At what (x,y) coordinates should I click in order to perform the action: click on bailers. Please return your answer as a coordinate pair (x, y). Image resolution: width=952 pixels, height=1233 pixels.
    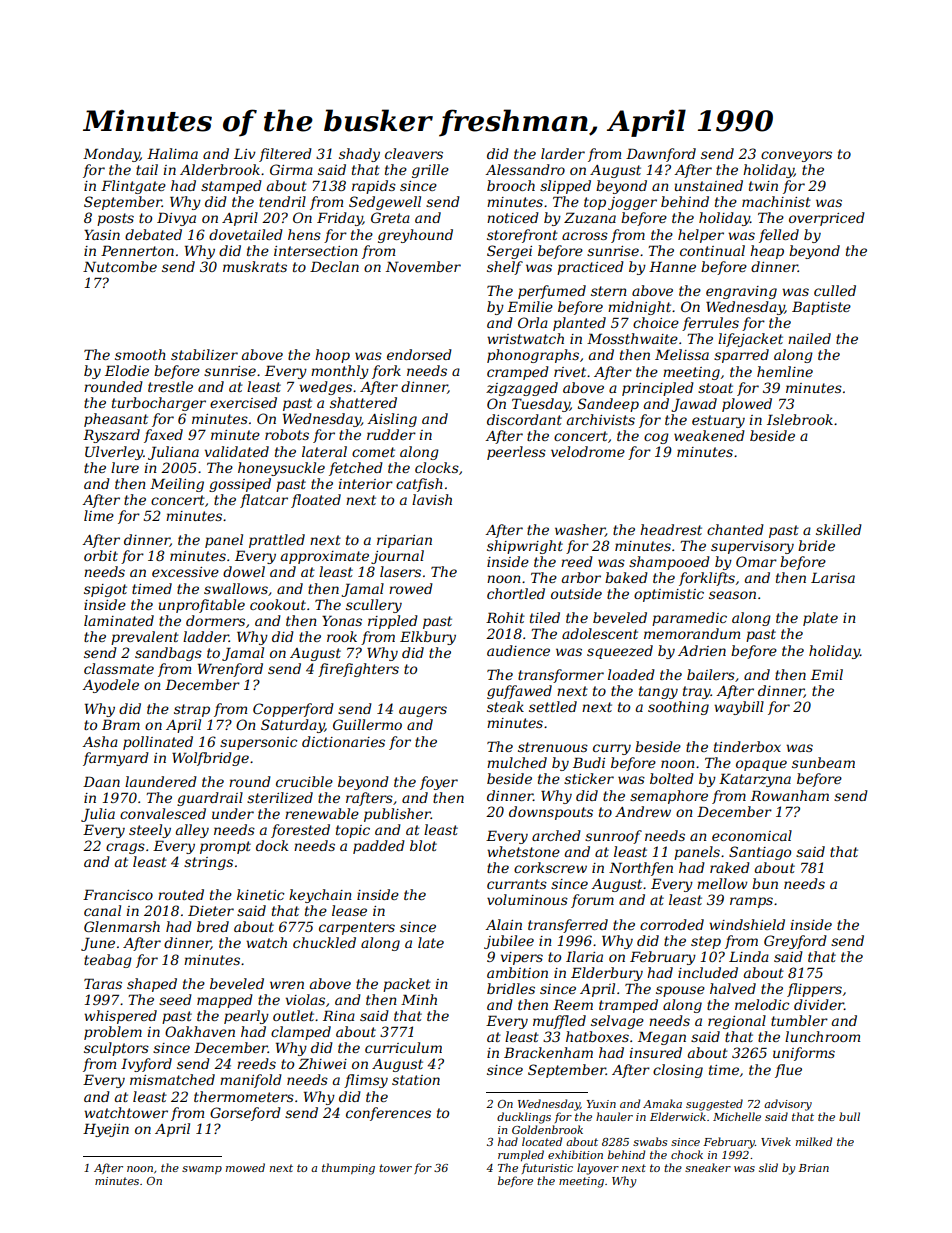
    Looking at the image, I should click on (711, 674).
